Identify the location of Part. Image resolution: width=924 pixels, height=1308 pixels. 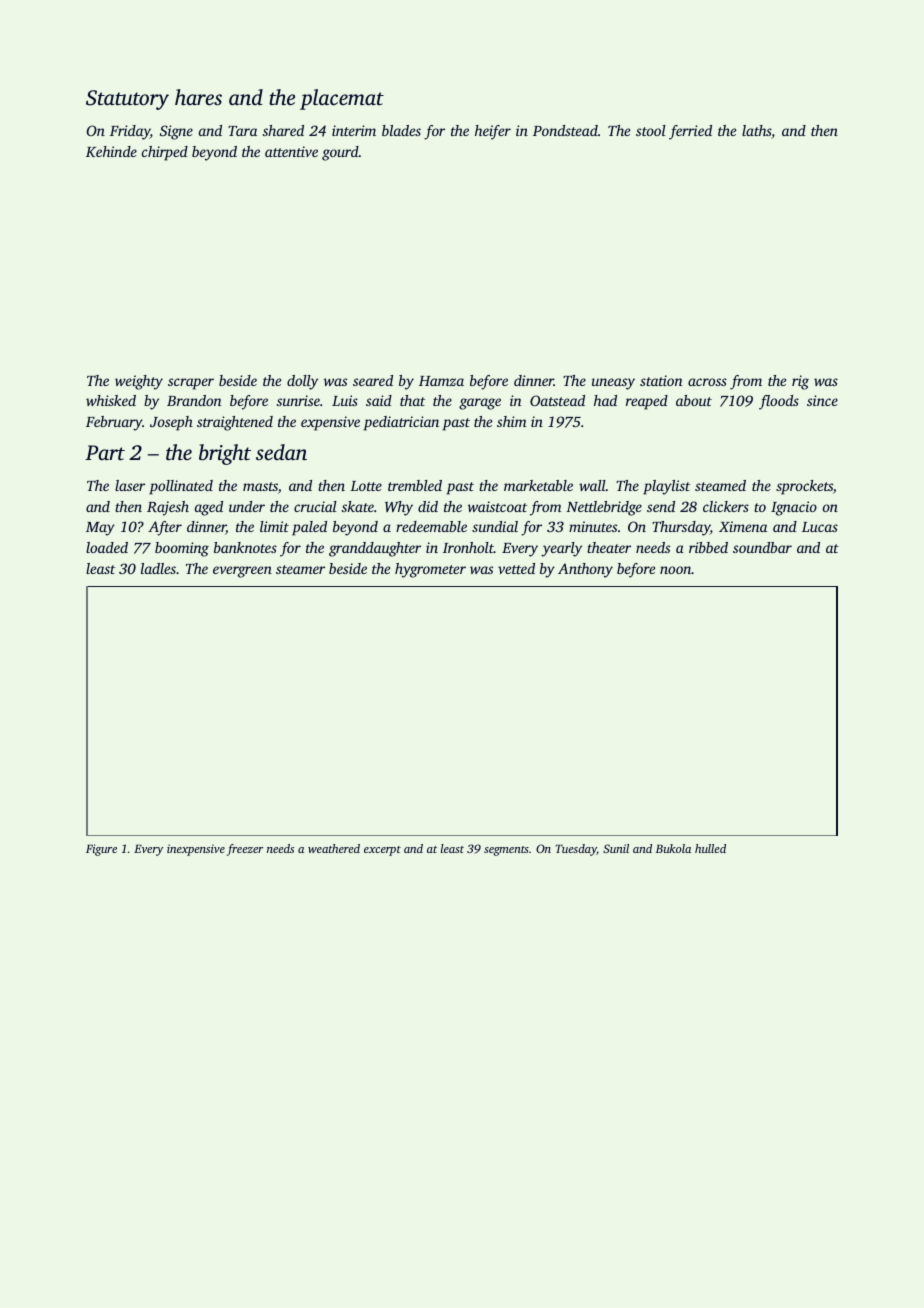
(105, 452).
